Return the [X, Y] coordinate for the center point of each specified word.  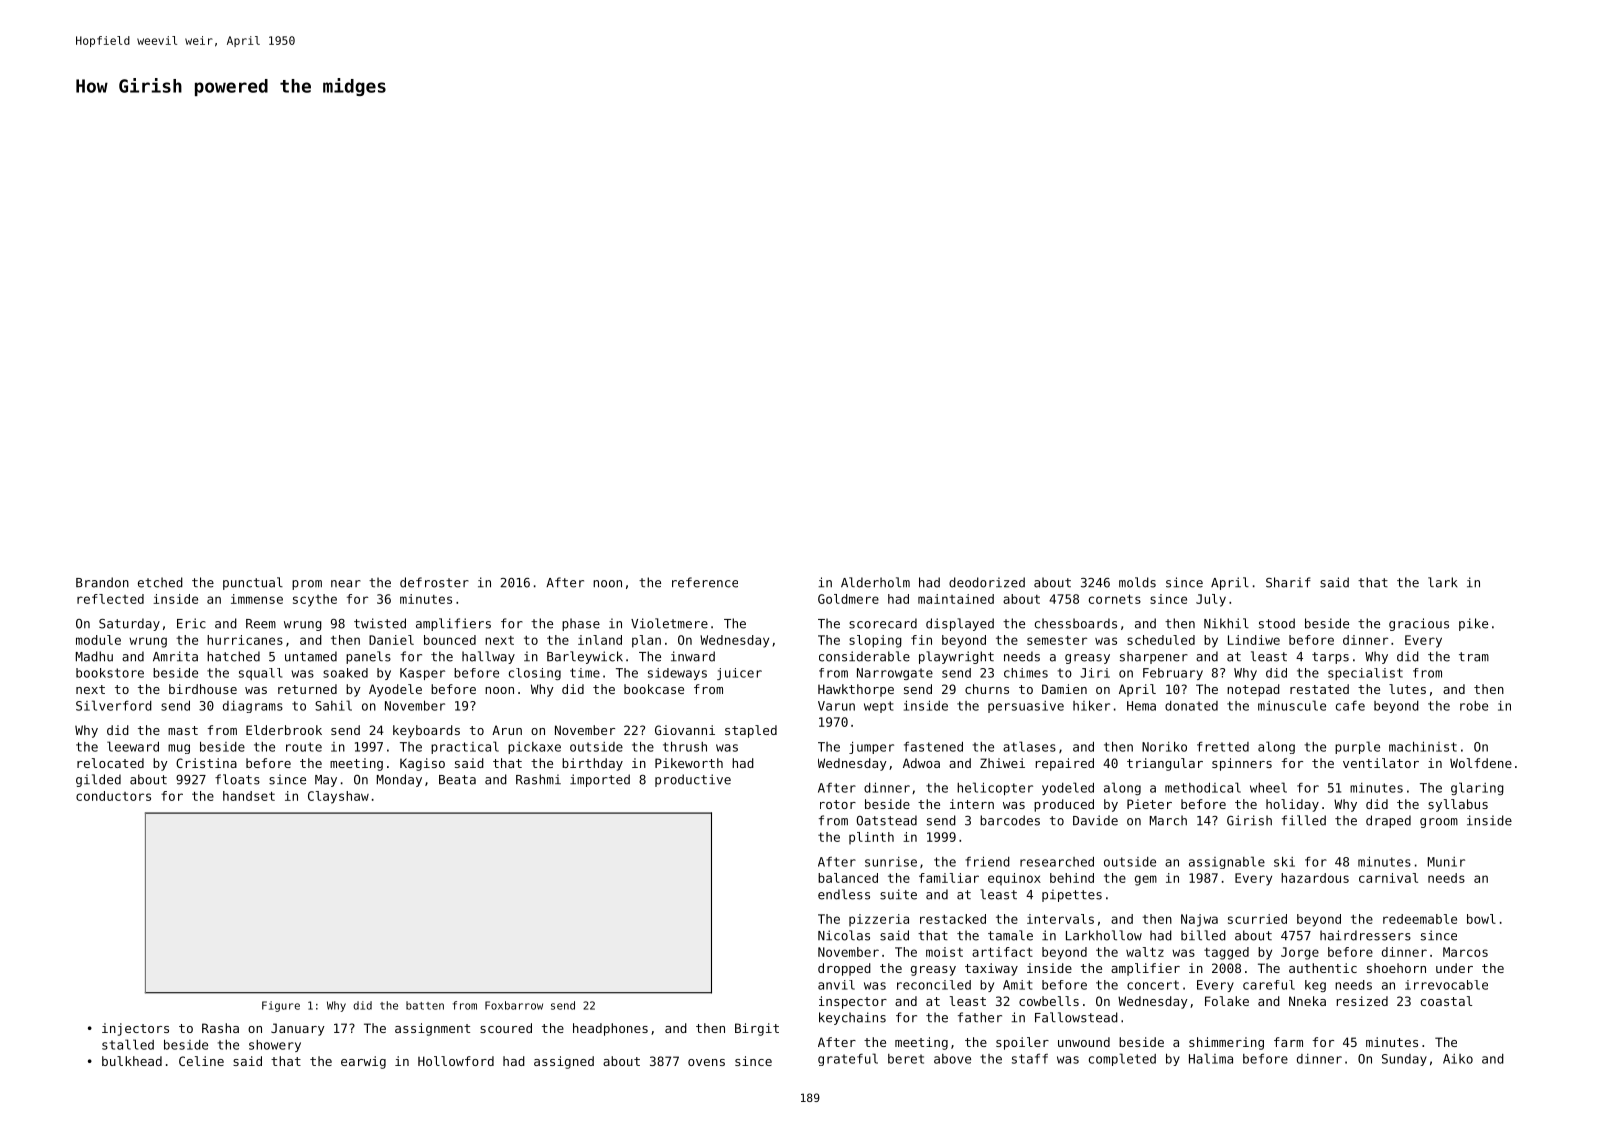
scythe [315, 600]
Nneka [1307, 1001]
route [304, 747]
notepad [1253, 690]
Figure [281, 1006]
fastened [933, 746]
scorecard [883, 623]
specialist [1365, 674]
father [980, 1017]
